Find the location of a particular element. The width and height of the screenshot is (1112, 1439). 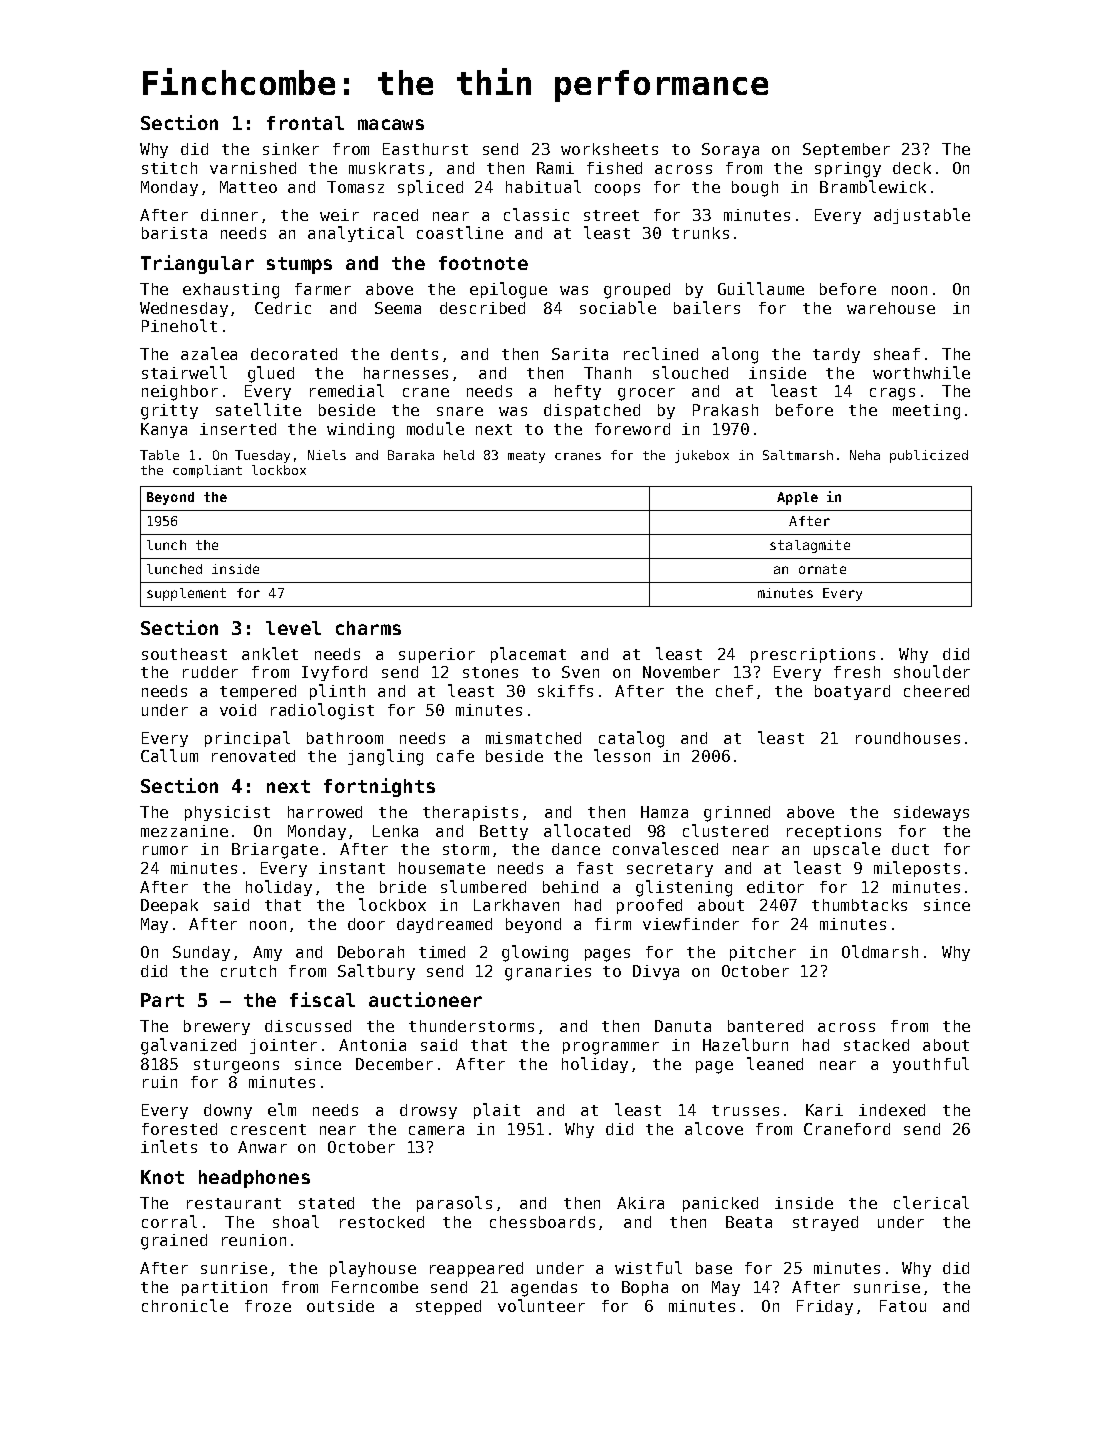

compliant is located at coordinates (207, 471).
